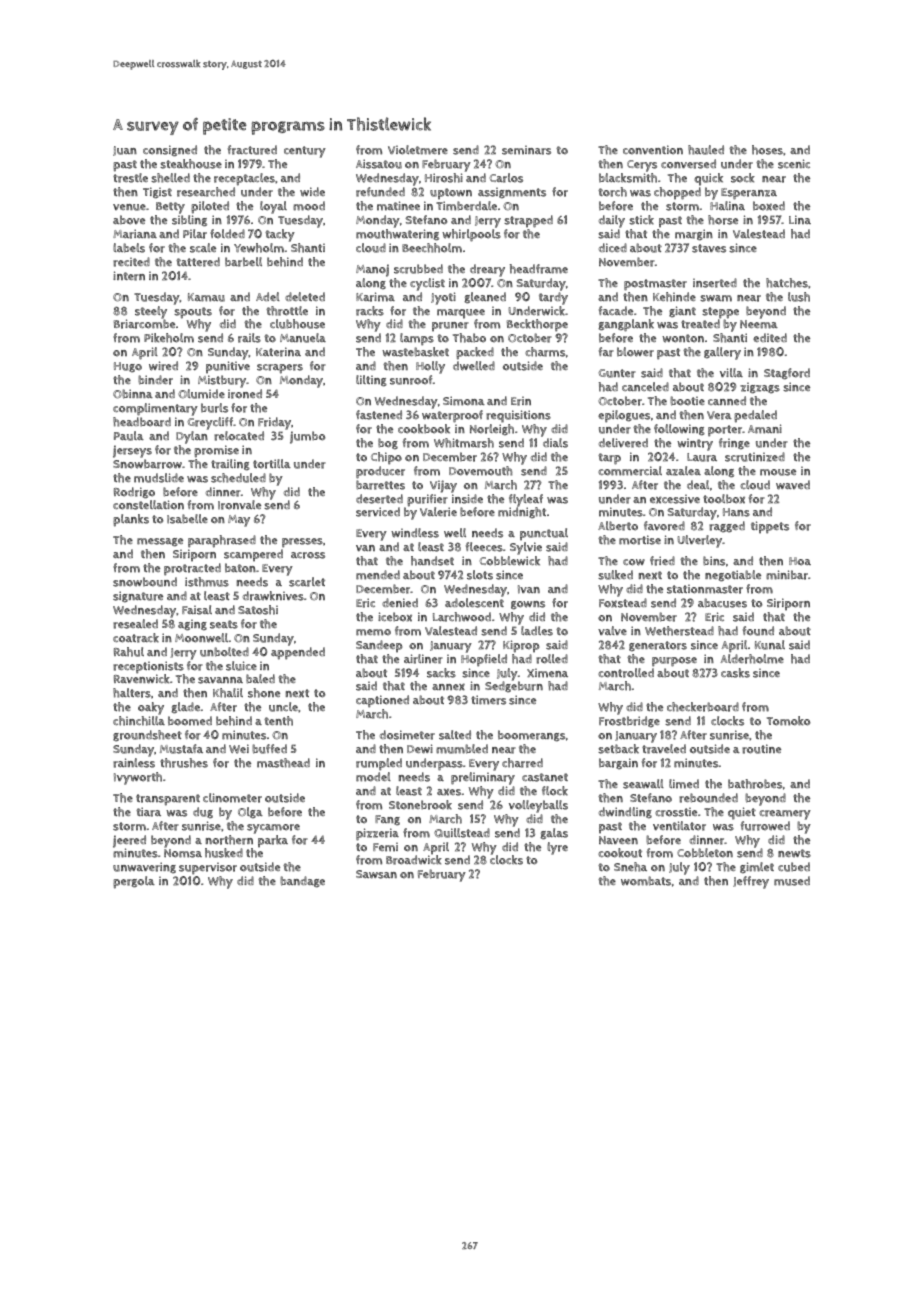  Describe the element at coordinates (418, 150) in the screenshot. I see `Violetmere` at that location.
